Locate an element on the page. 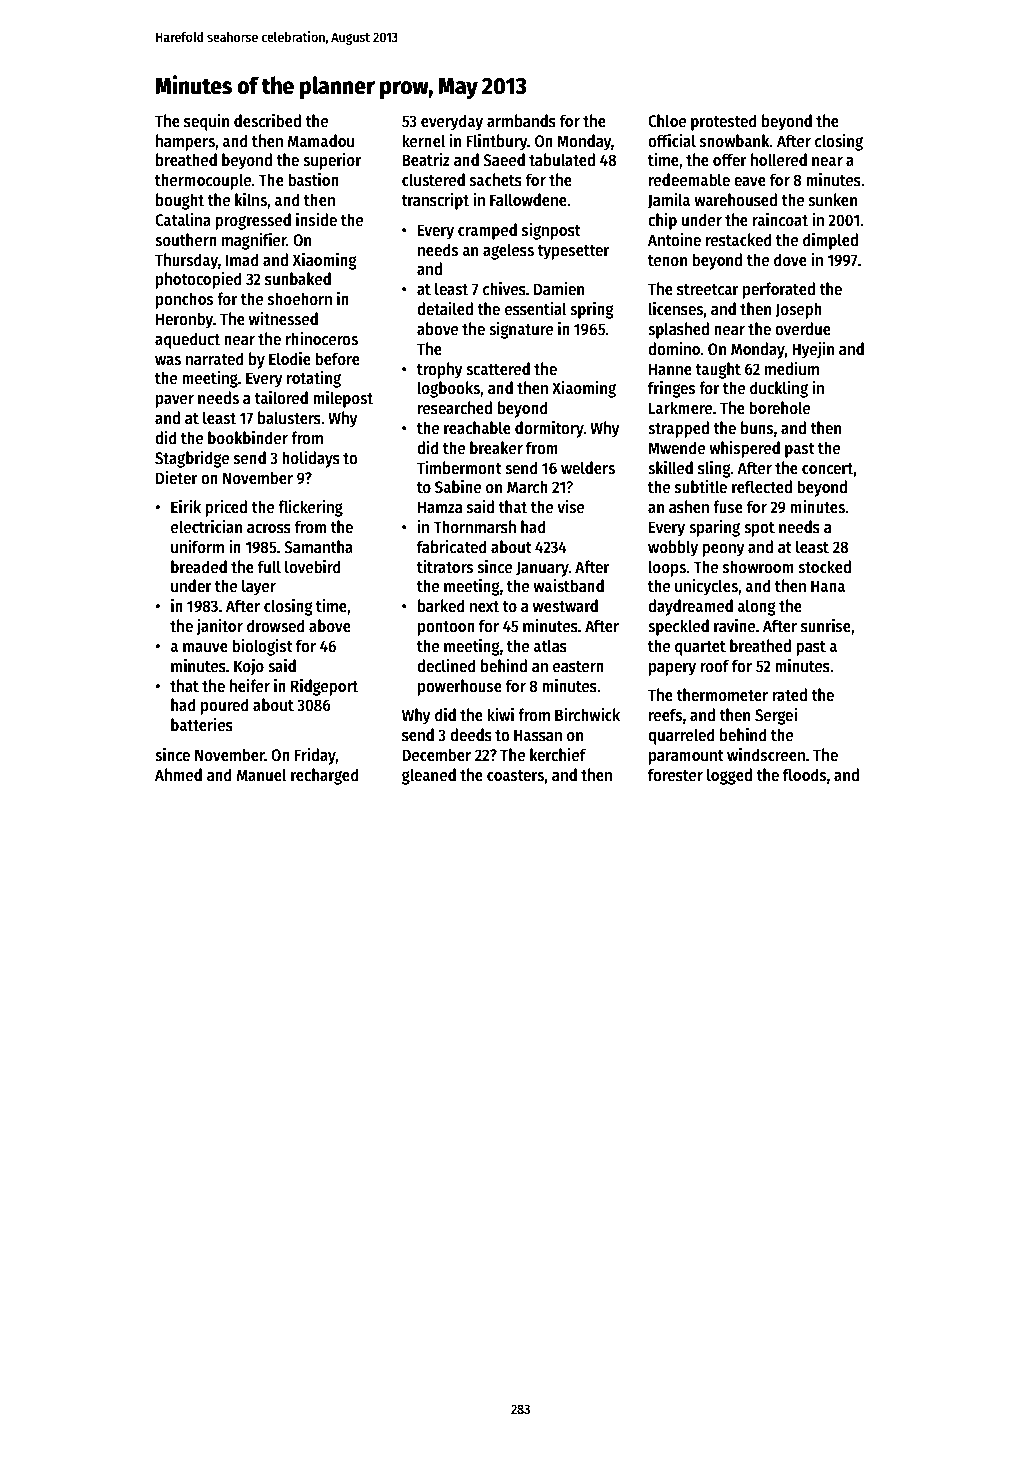 The image size is (1022, 1481). Hassan is located at coordinates (538, 735).
